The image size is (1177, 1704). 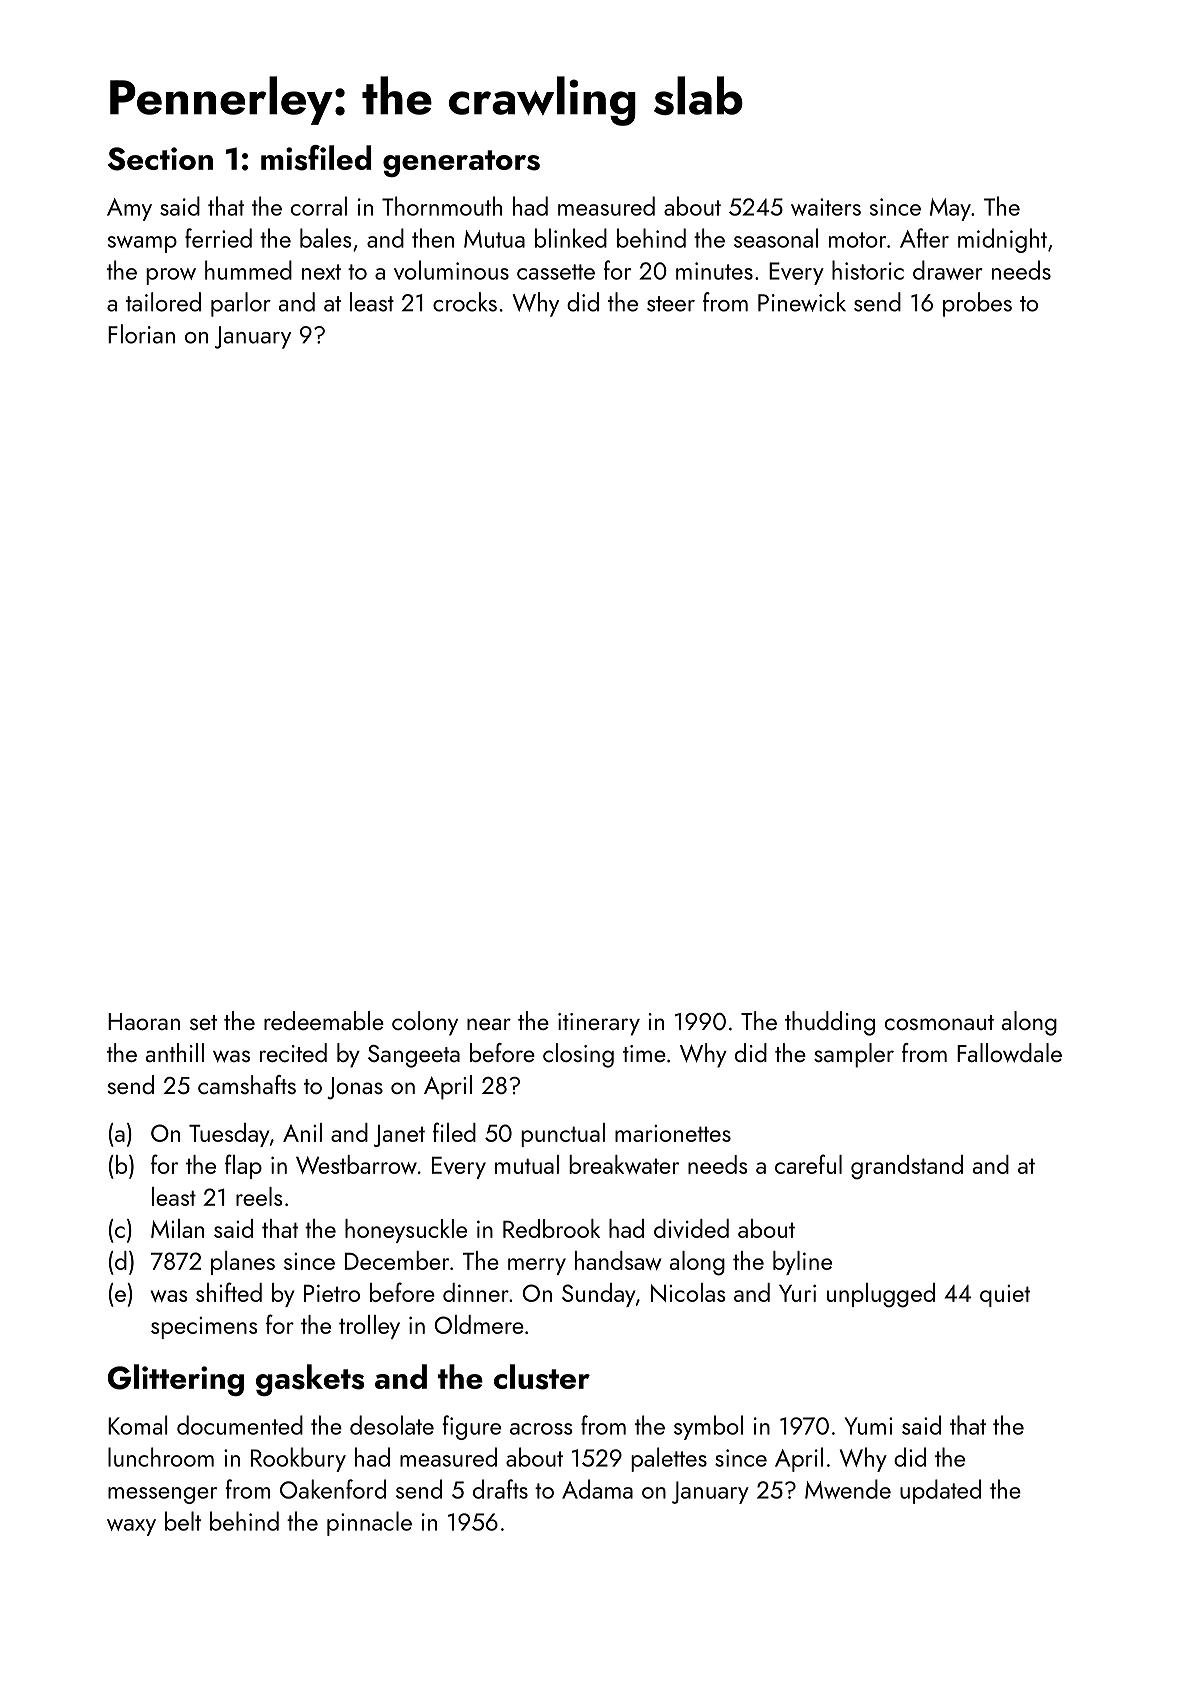 What do you see at coordinates (241, 304) in the screenshot?
I see `parlor` at bounding box center [241, 304].
